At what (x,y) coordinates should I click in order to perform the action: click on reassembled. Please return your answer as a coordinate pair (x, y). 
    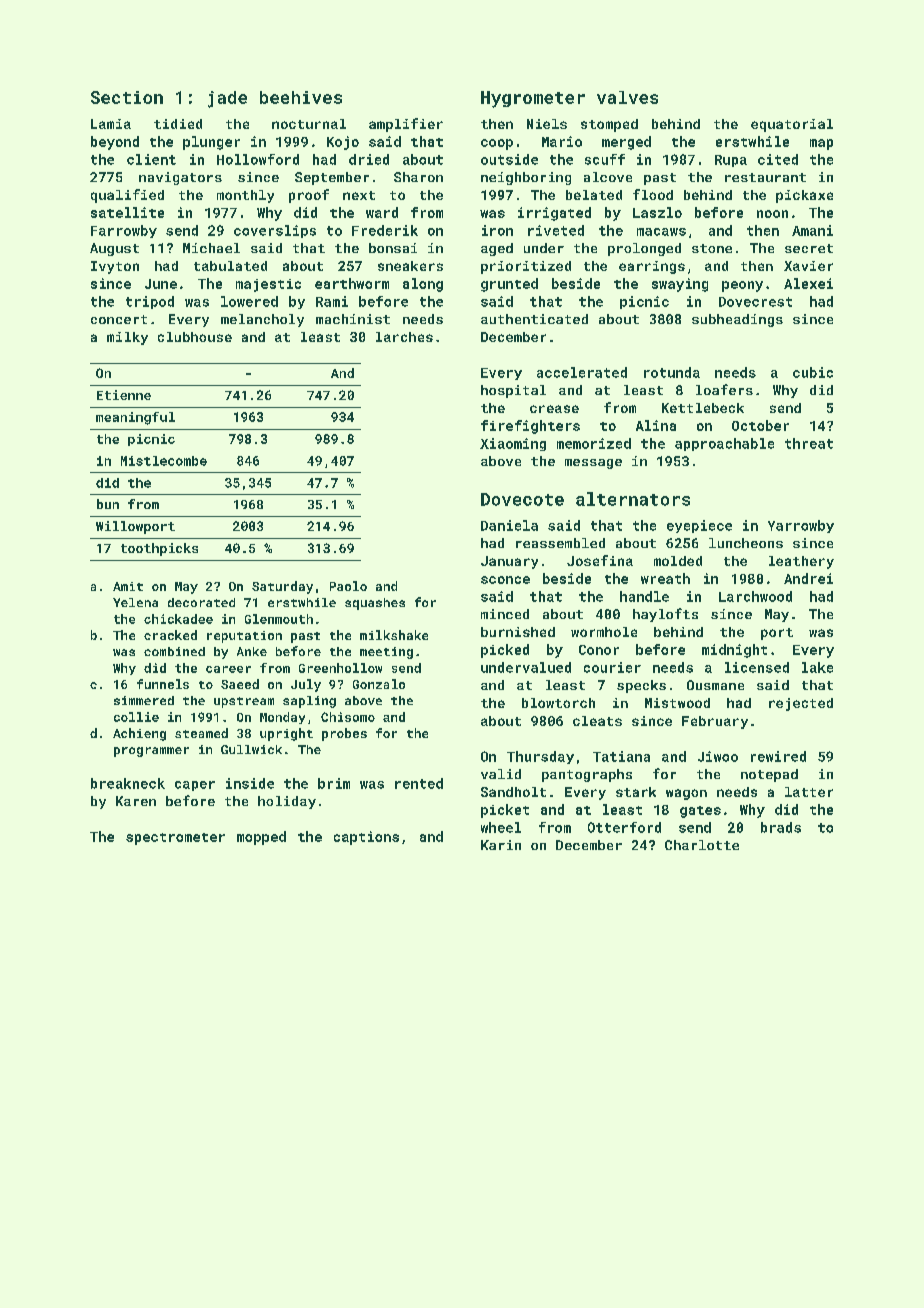
    Looking at the image, I should click on (560, 543).
